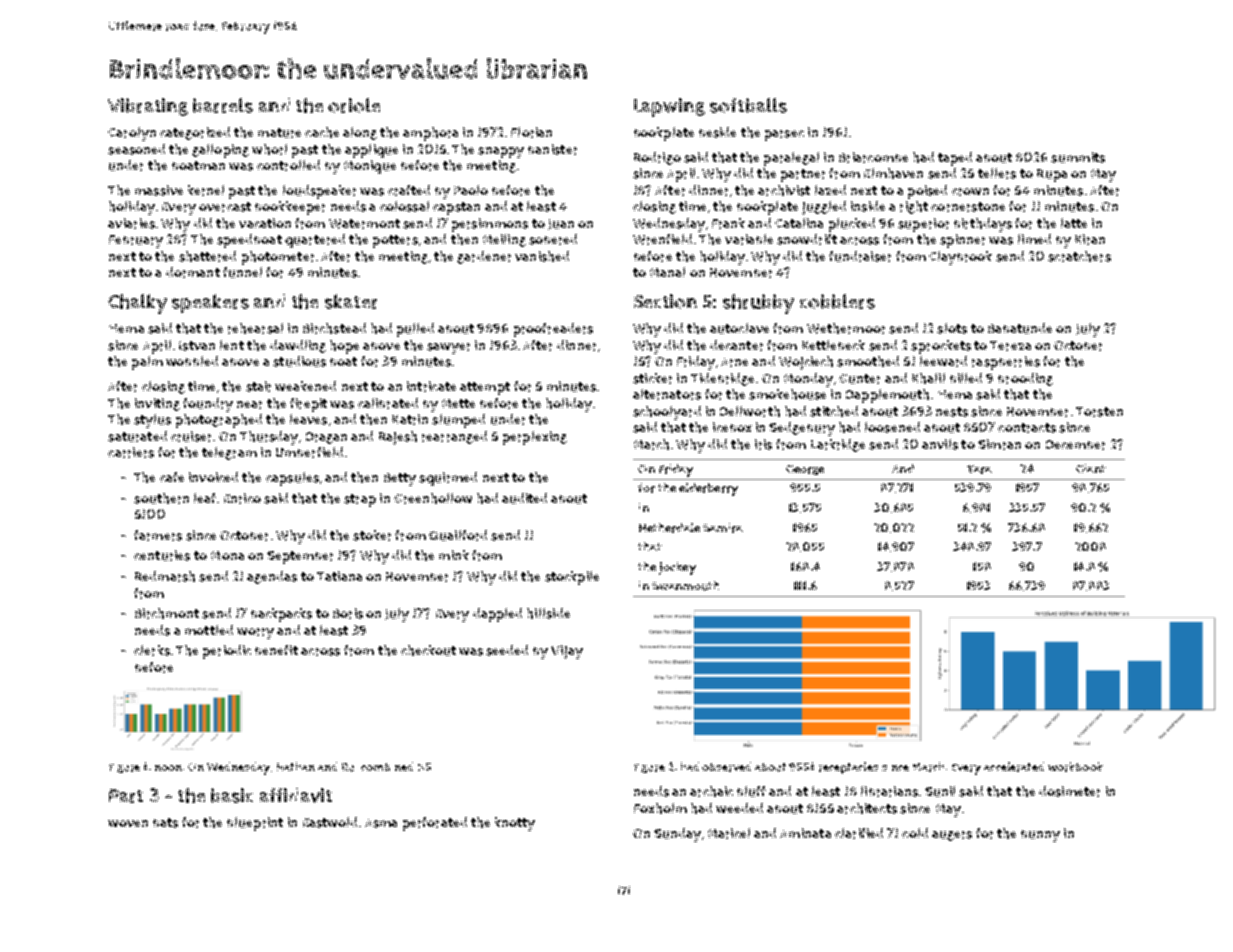 This screenshot has width=1233, height=952. What do you see at coordinates (296, 795) in the screenshot?
I see `affidavit` at bounding box center [296, 795].
